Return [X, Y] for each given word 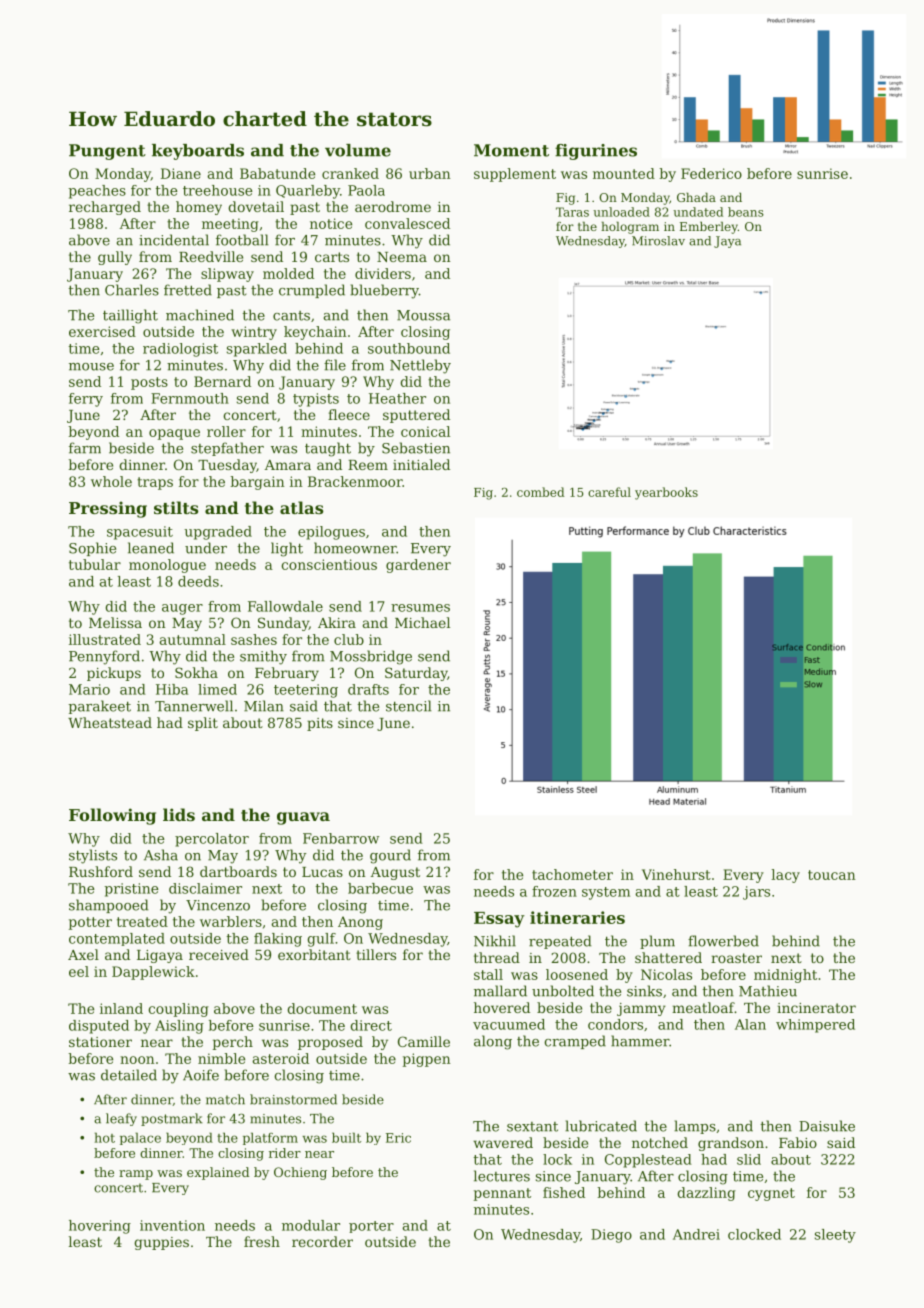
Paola [366, 190]
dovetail [256, 206]
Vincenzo [218, 905]
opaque [174, 434]
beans [746, 212]
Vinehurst [676, 874]
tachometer [572, 874]
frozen [554, 891]
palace [140, 1138]
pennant [502, 1194]
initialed [421, 464]
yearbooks [666, 493]
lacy [786, 876]
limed [217, 689]
